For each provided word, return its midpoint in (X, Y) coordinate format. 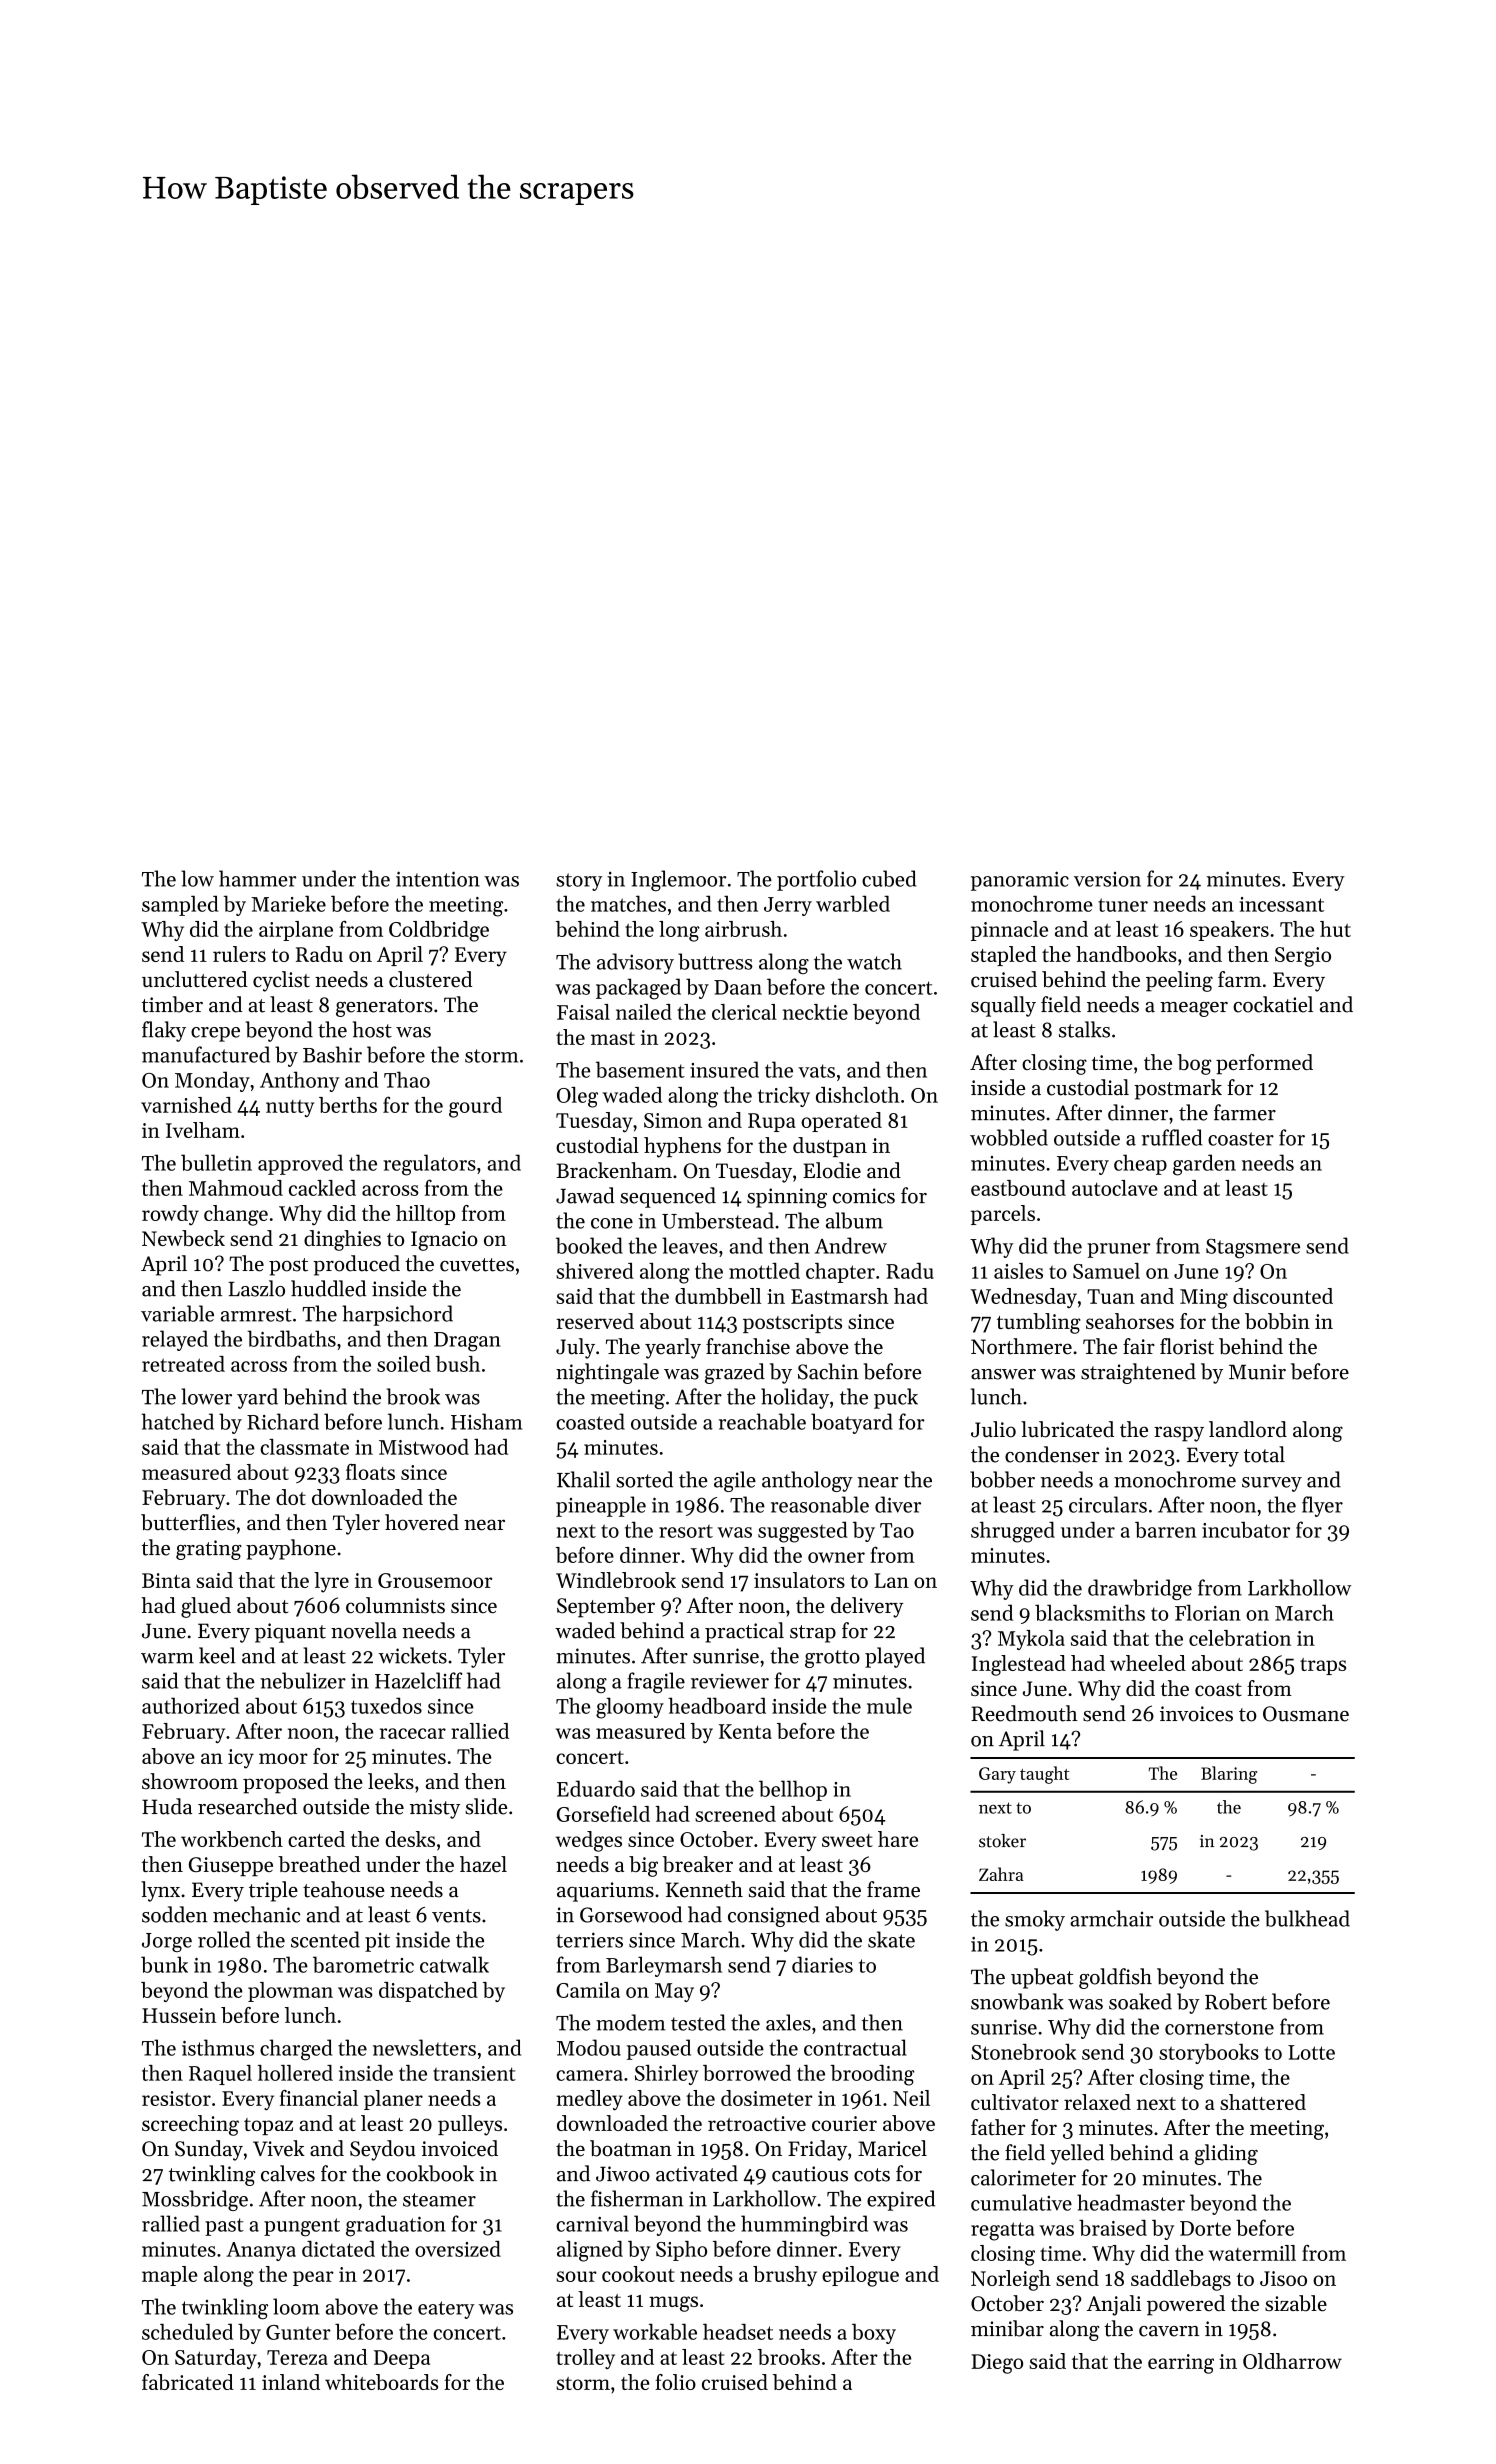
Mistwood (424, 1447)
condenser (1052, 1454)
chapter (840, 1273)
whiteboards (381, 2382)
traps (1323, 1666)
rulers (239, 954)
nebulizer (303, 1680)
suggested (803, 1532)
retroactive (757, 2123)
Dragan (467, 1342)
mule (889, 1705)
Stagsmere (1253, 1249)
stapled (1004, 956)
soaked (1140, 2001)
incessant (1281, 904)
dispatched (428, 1992)
